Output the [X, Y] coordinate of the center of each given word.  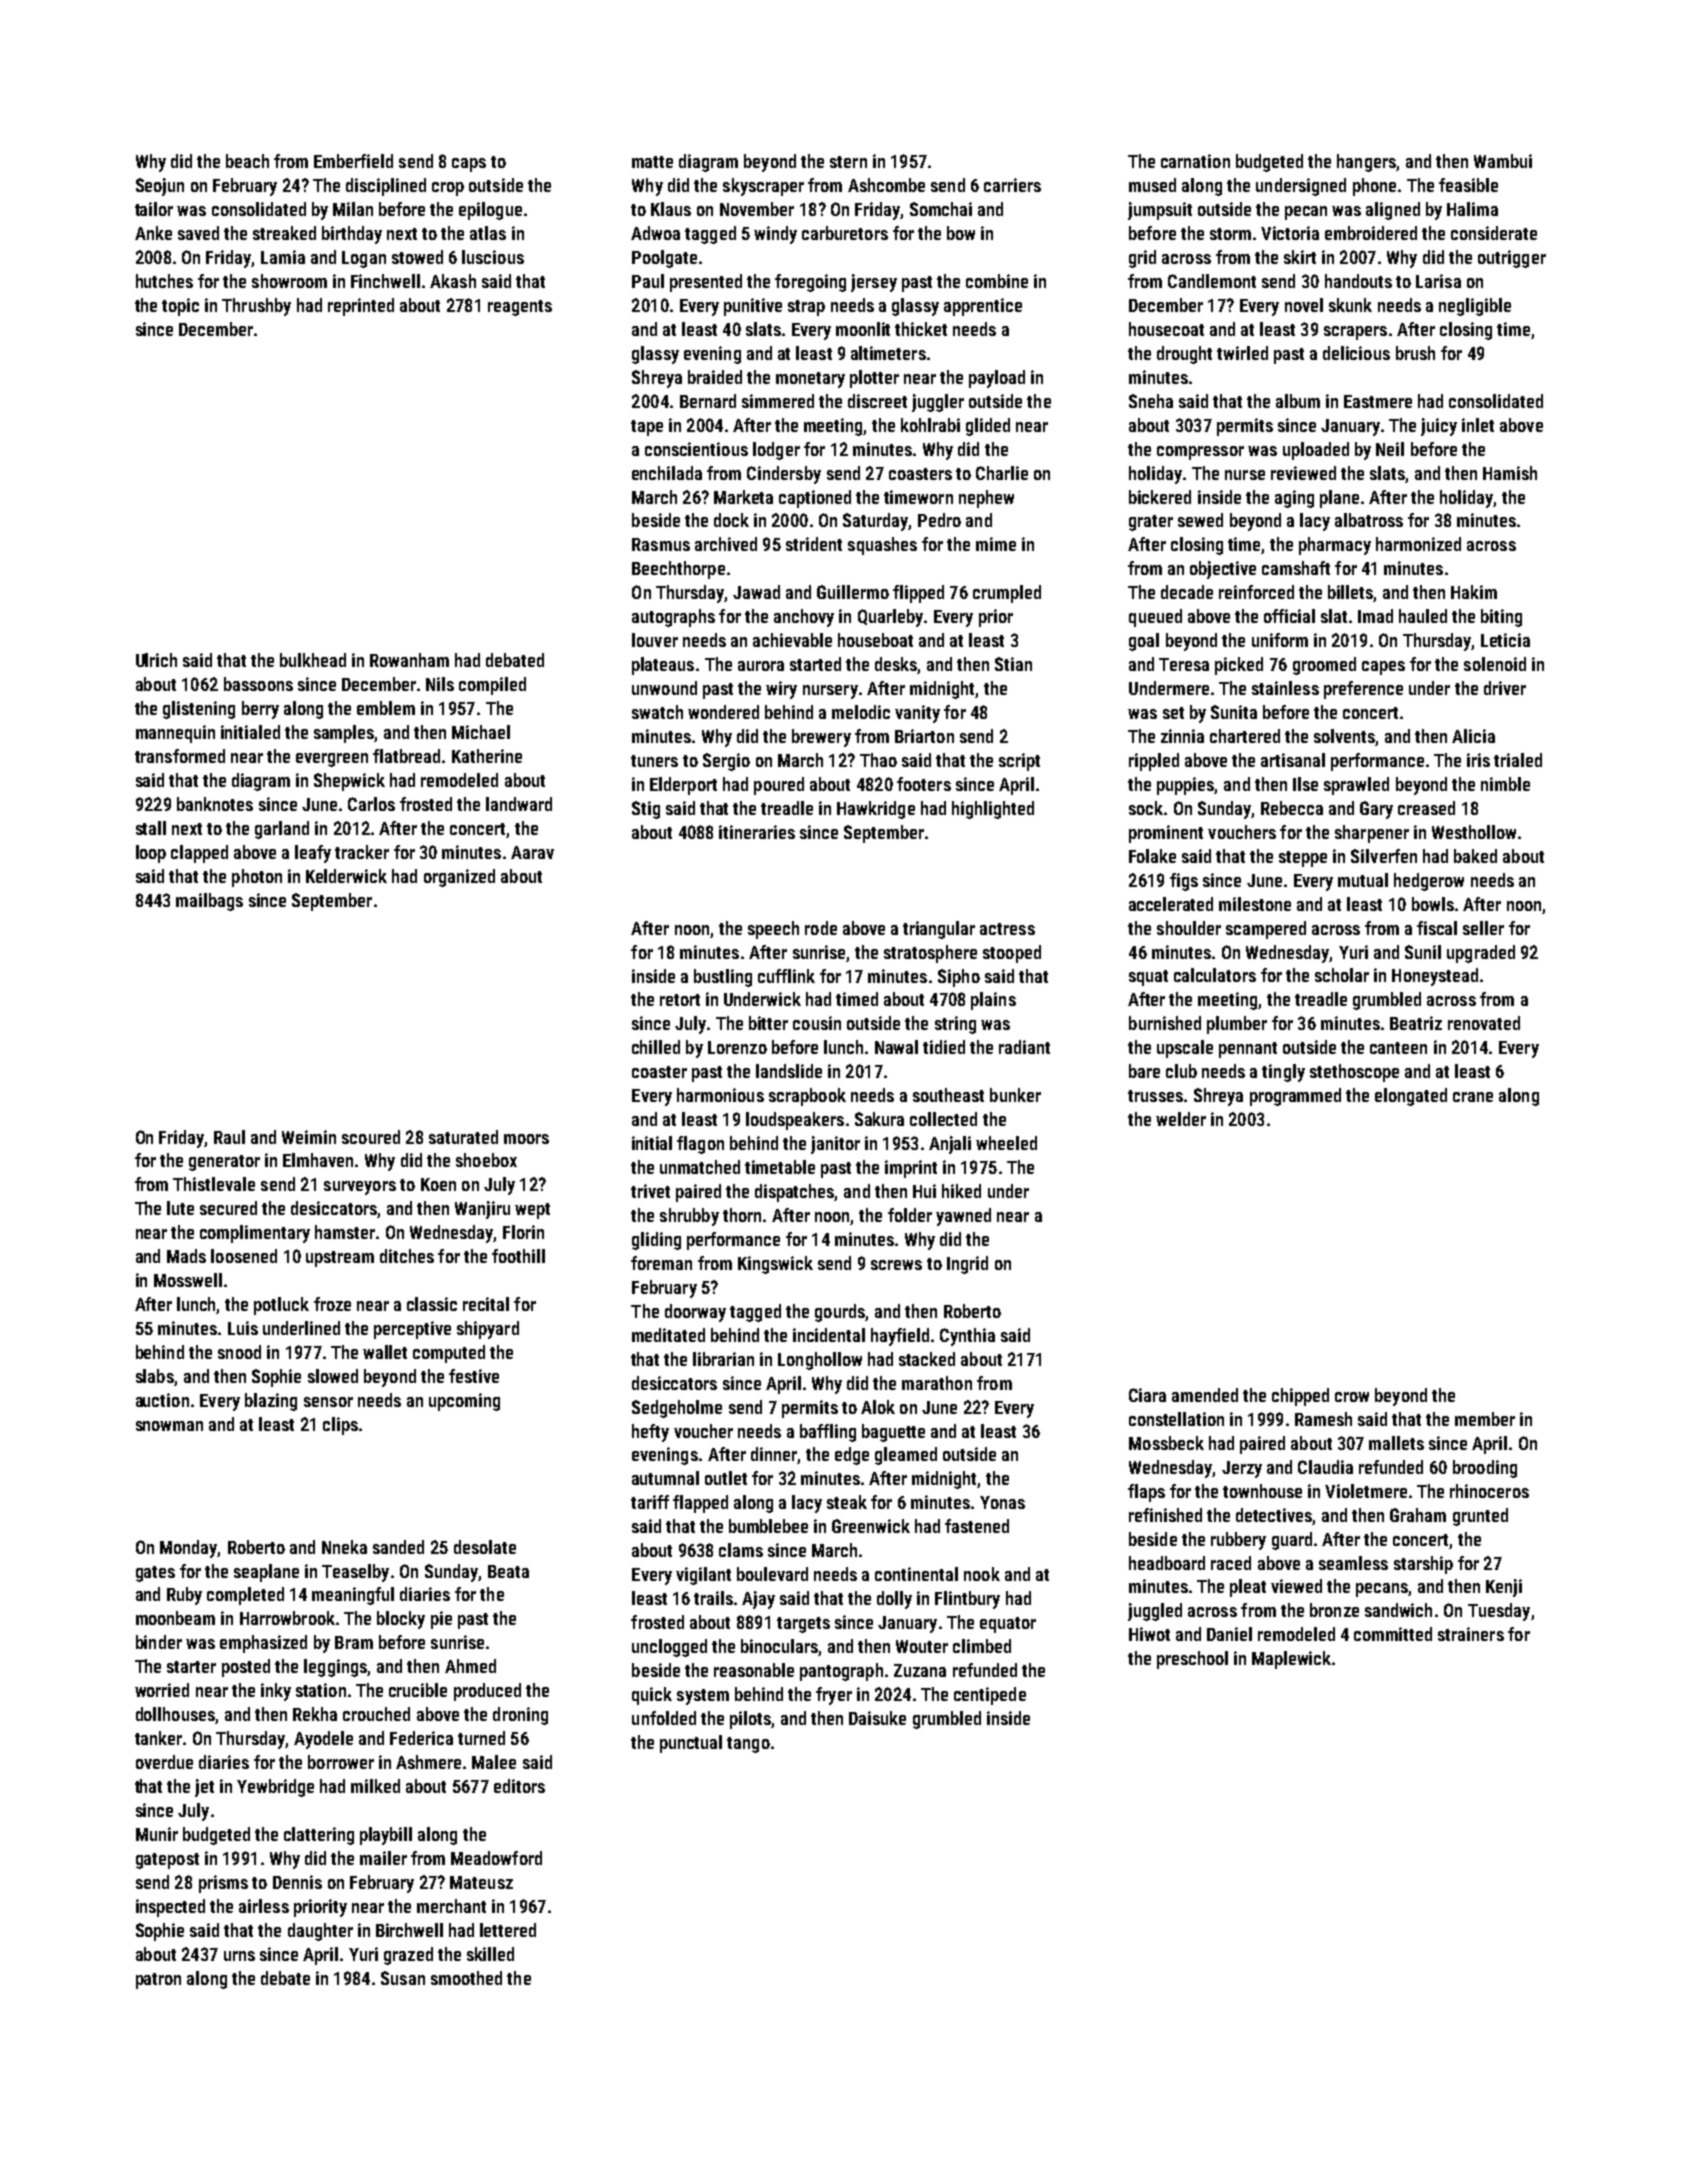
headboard [1167, 1563]
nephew [986, 499]
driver [1505, 688]
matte [652, 162]
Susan [403, 1978]
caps [469, 165]
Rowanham [409, 660]
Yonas [1002, 1502]
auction [162, 1400]
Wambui [1503, 161]
